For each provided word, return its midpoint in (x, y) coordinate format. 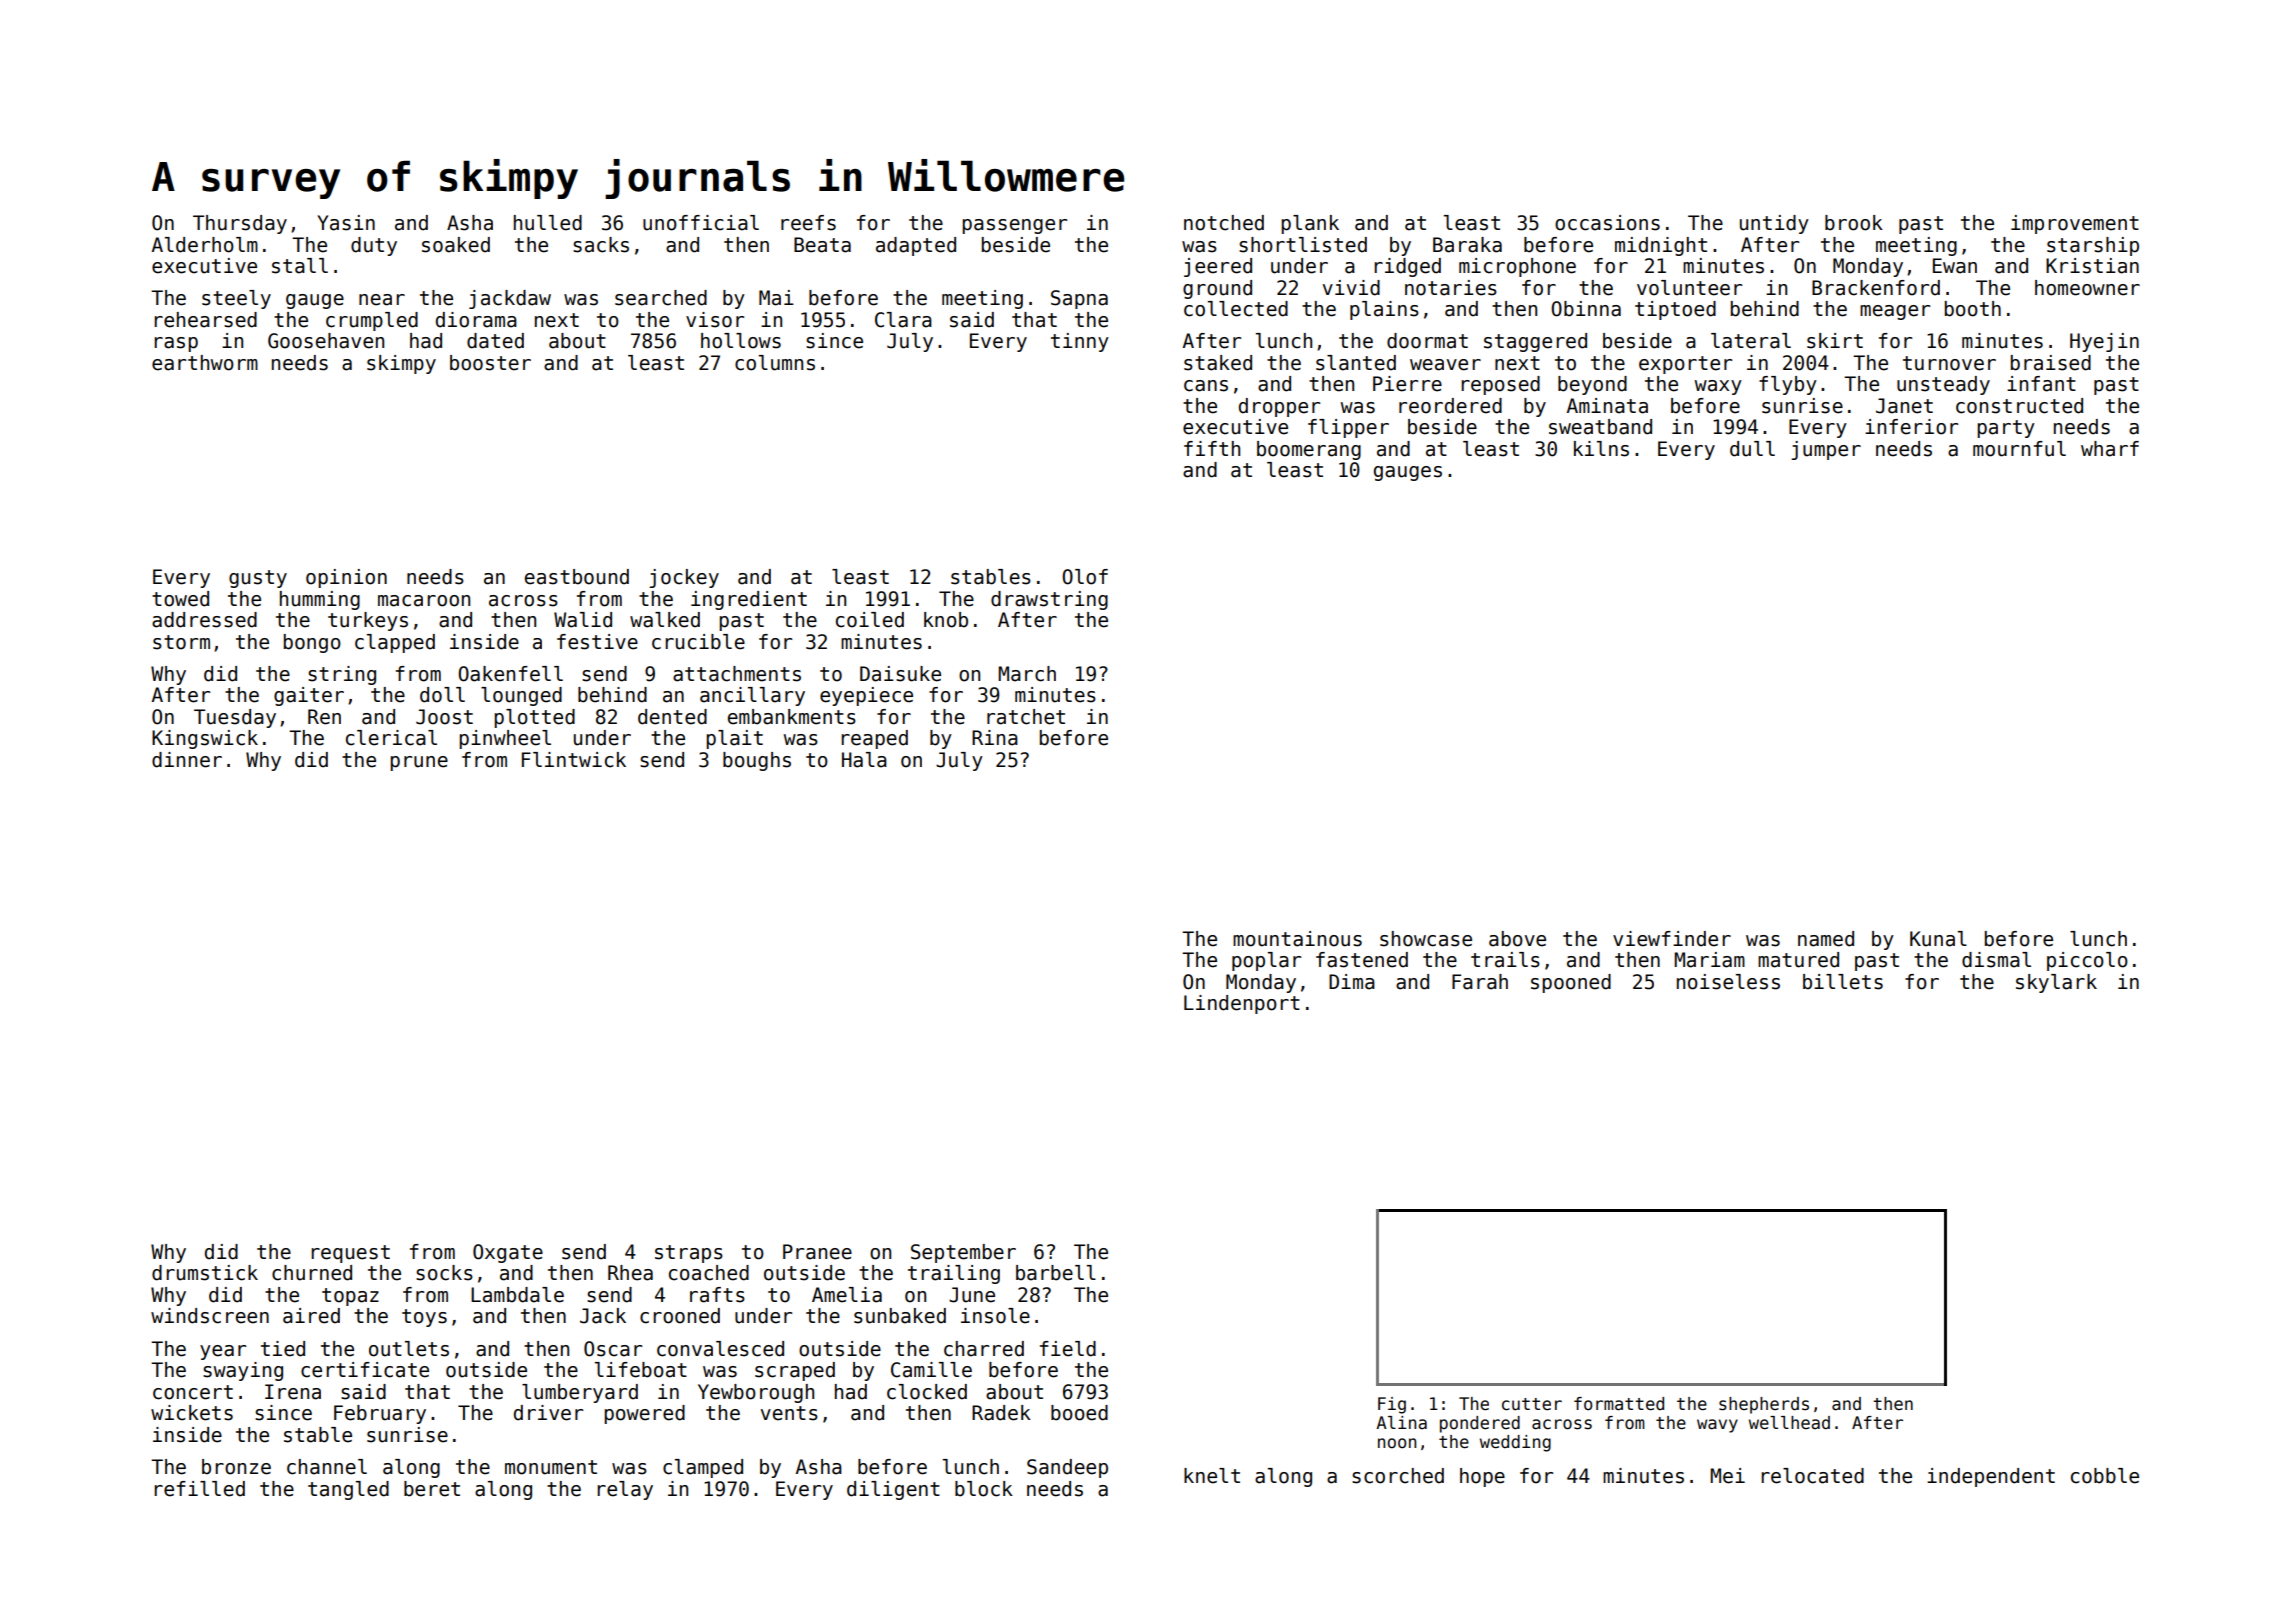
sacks (601, 245)
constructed (2019, 406)
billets (1843, 982)
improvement (2075, 224)
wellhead (1789, 1423)
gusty (258, 579)
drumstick (205, 1273)
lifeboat (641, 1370)
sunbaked (900, 1316)
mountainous (1297, 939)
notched (1224, 223)
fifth (1212, 448)
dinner (187, 760)
